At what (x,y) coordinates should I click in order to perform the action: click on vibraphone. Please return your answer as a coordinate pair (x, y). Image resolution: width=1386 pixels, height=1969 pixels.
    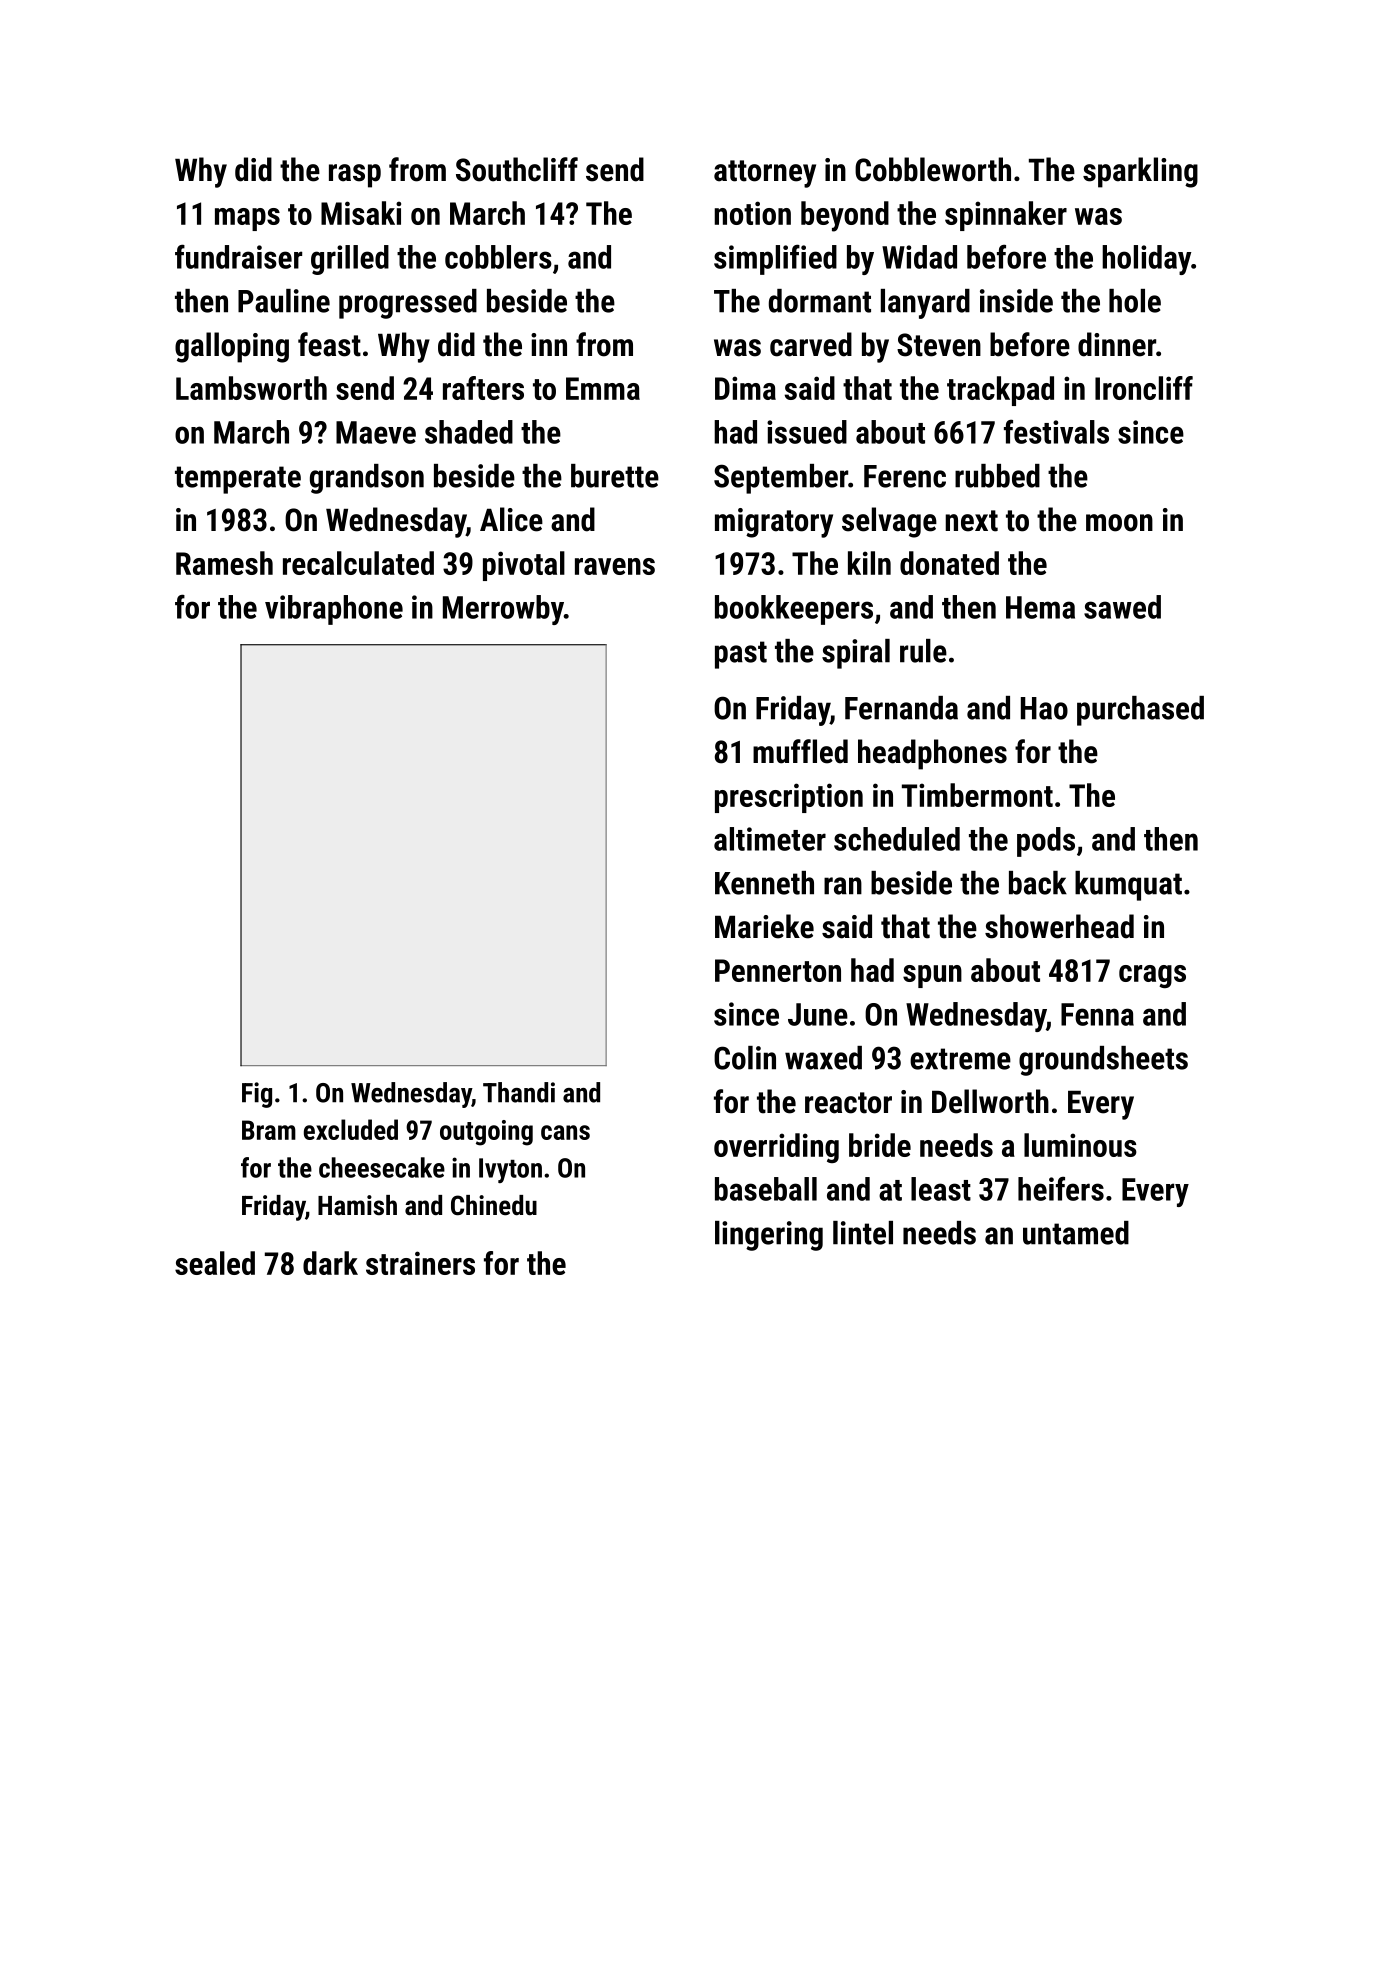
    Looking at the image, I should click on (334, 610).
